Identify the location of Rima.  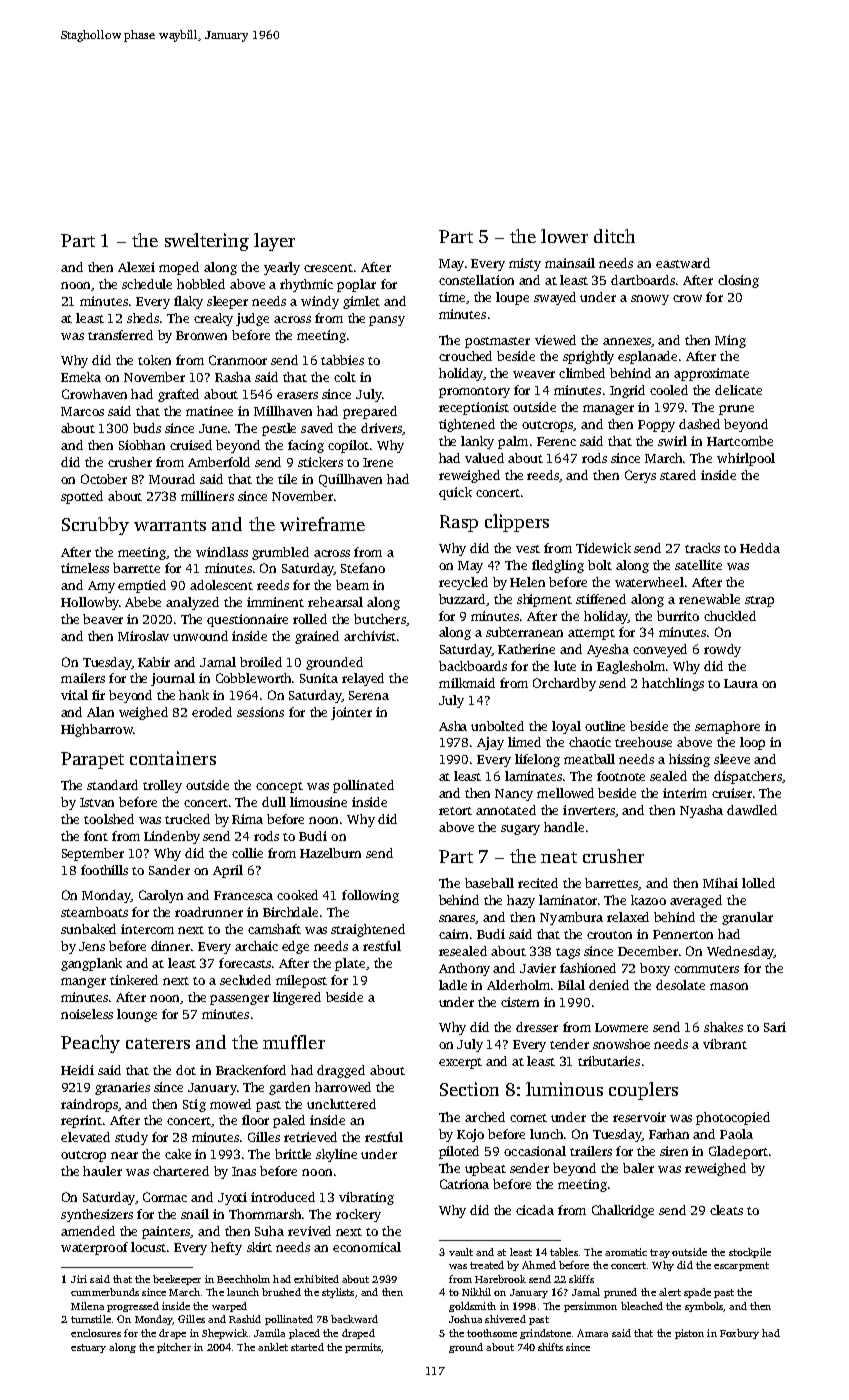
(247, 819).
